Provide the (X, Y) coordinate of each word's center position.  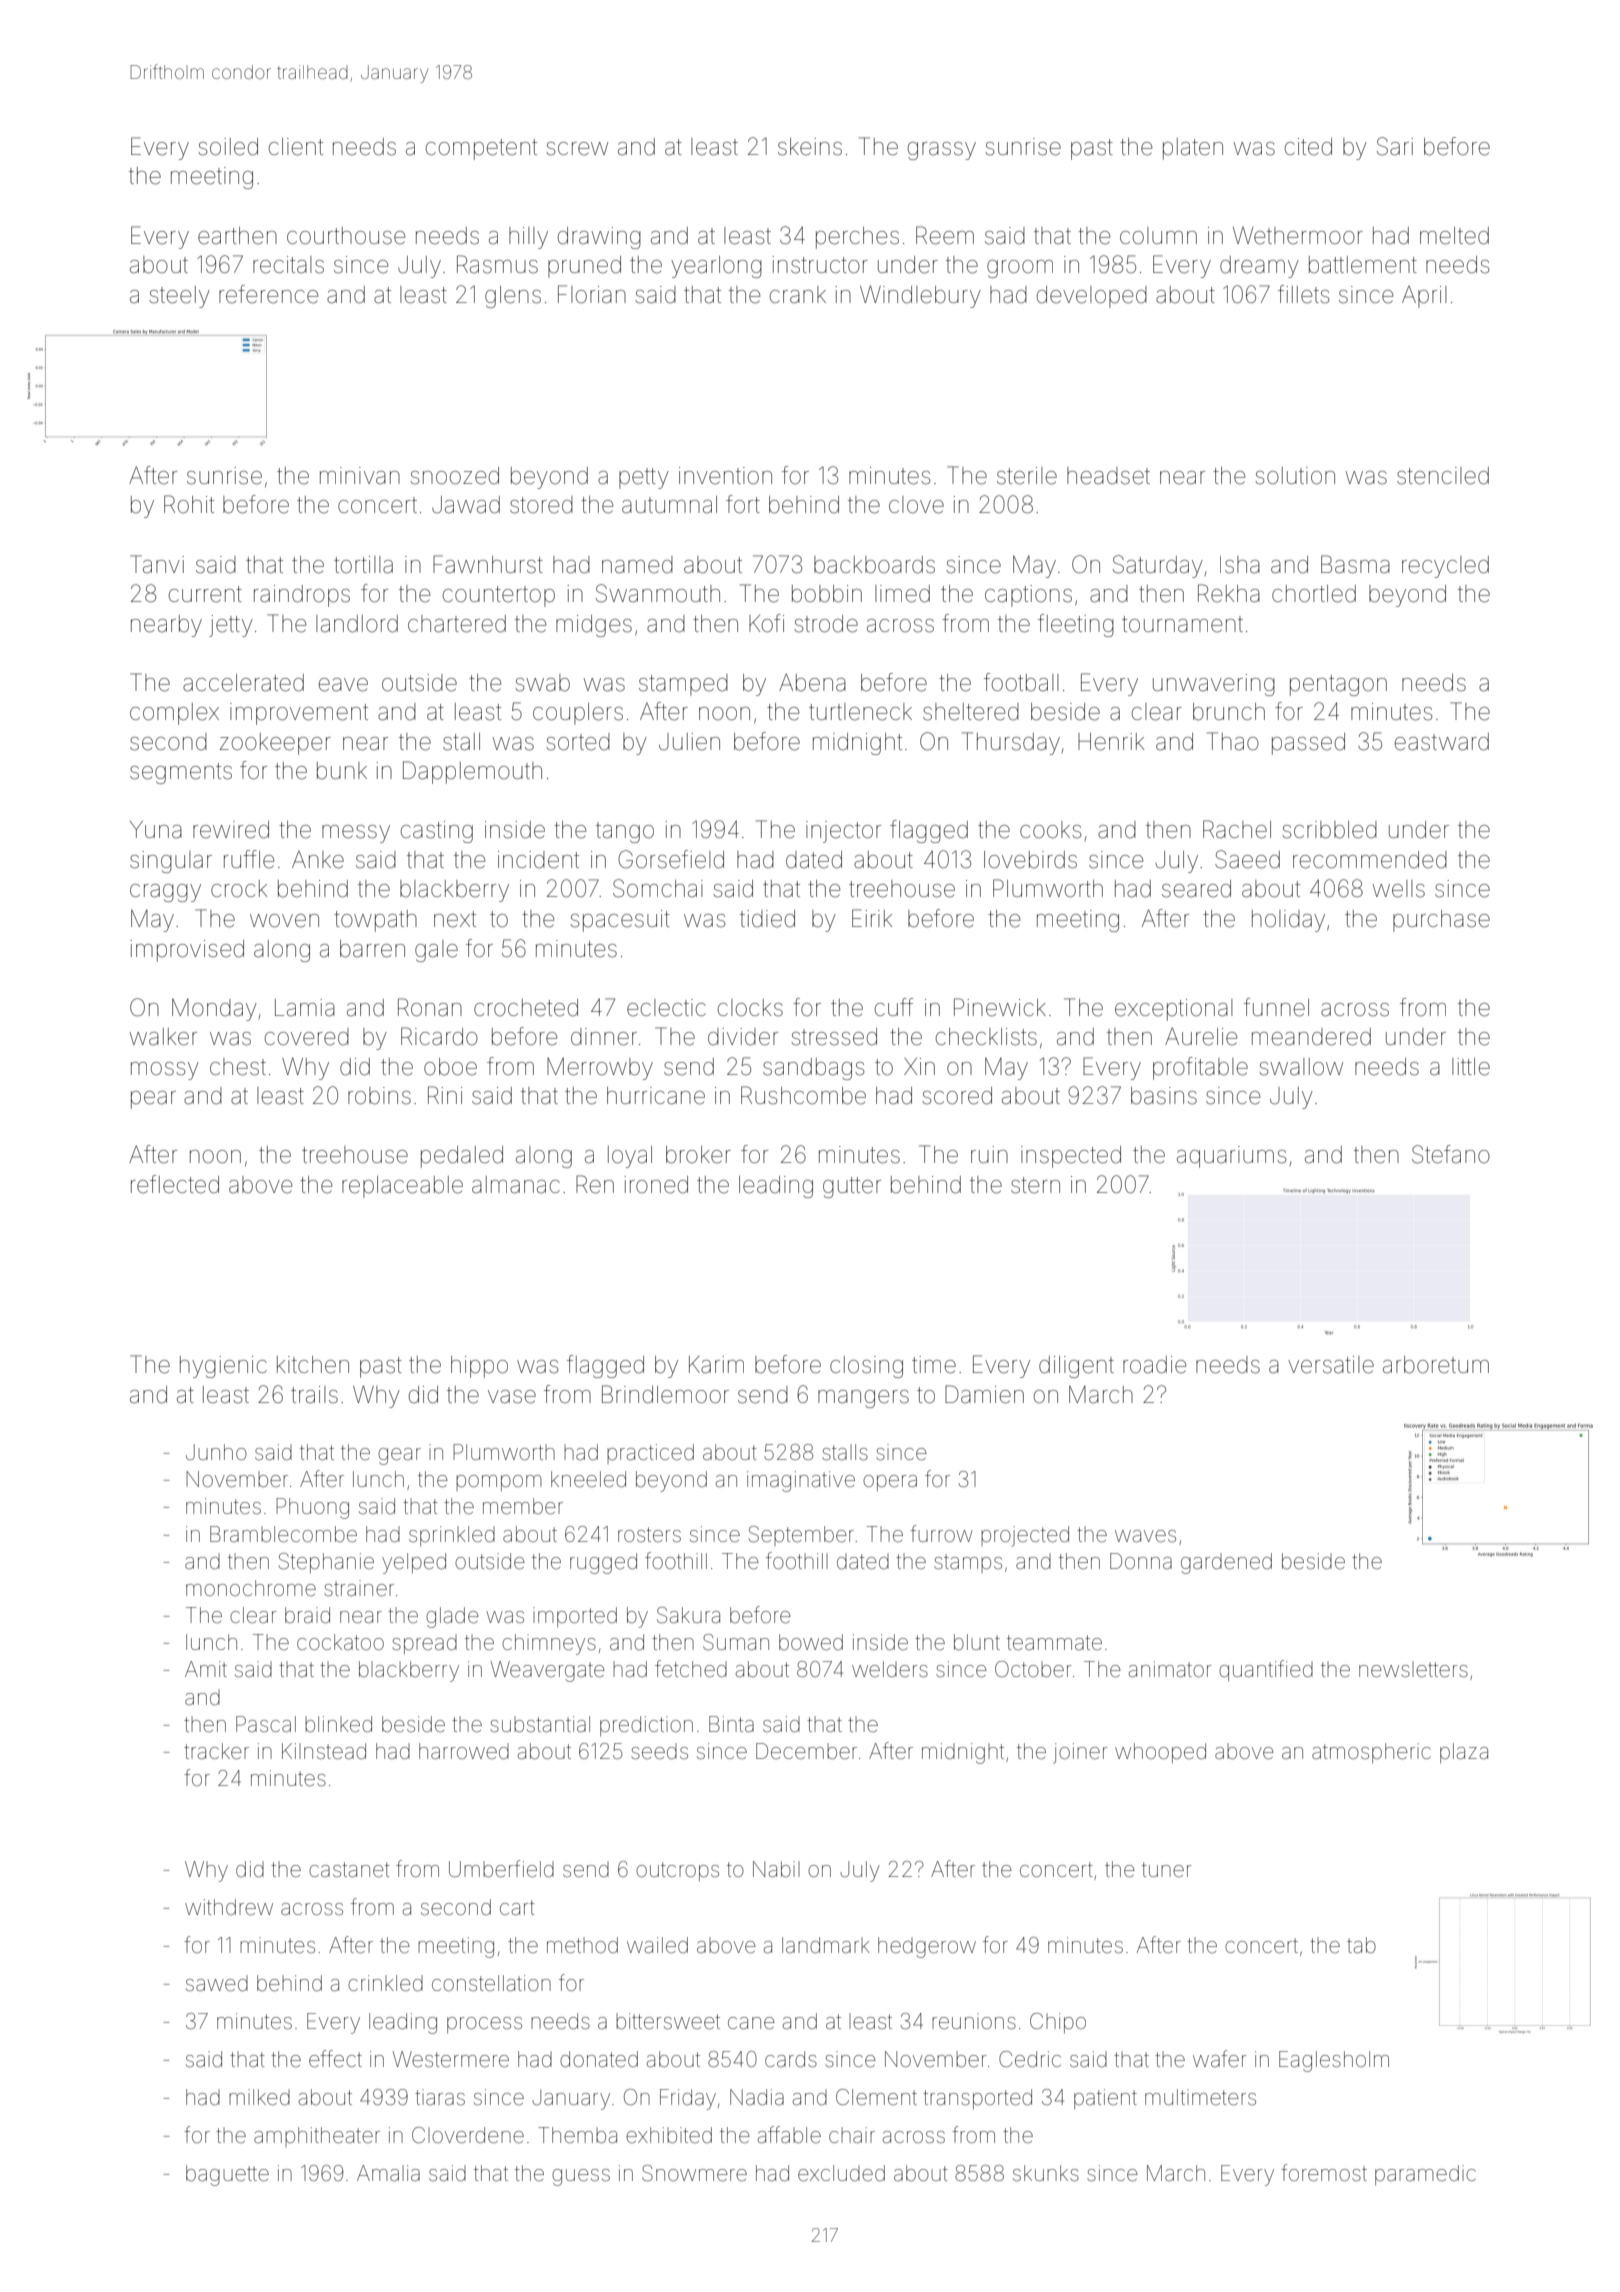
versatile (1331, 1365)
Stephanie (326, 1563)
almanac (516, 1185)
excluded (841, 2173)
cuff (894, 1007)
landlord (357, 624)
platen (1193, 149)
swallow (1301, 1067)
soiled (228, 147)
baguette (227, 2175)
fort (743, 504)
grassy (942, 151)
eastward (1442, 742)
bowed (811, 1642)
